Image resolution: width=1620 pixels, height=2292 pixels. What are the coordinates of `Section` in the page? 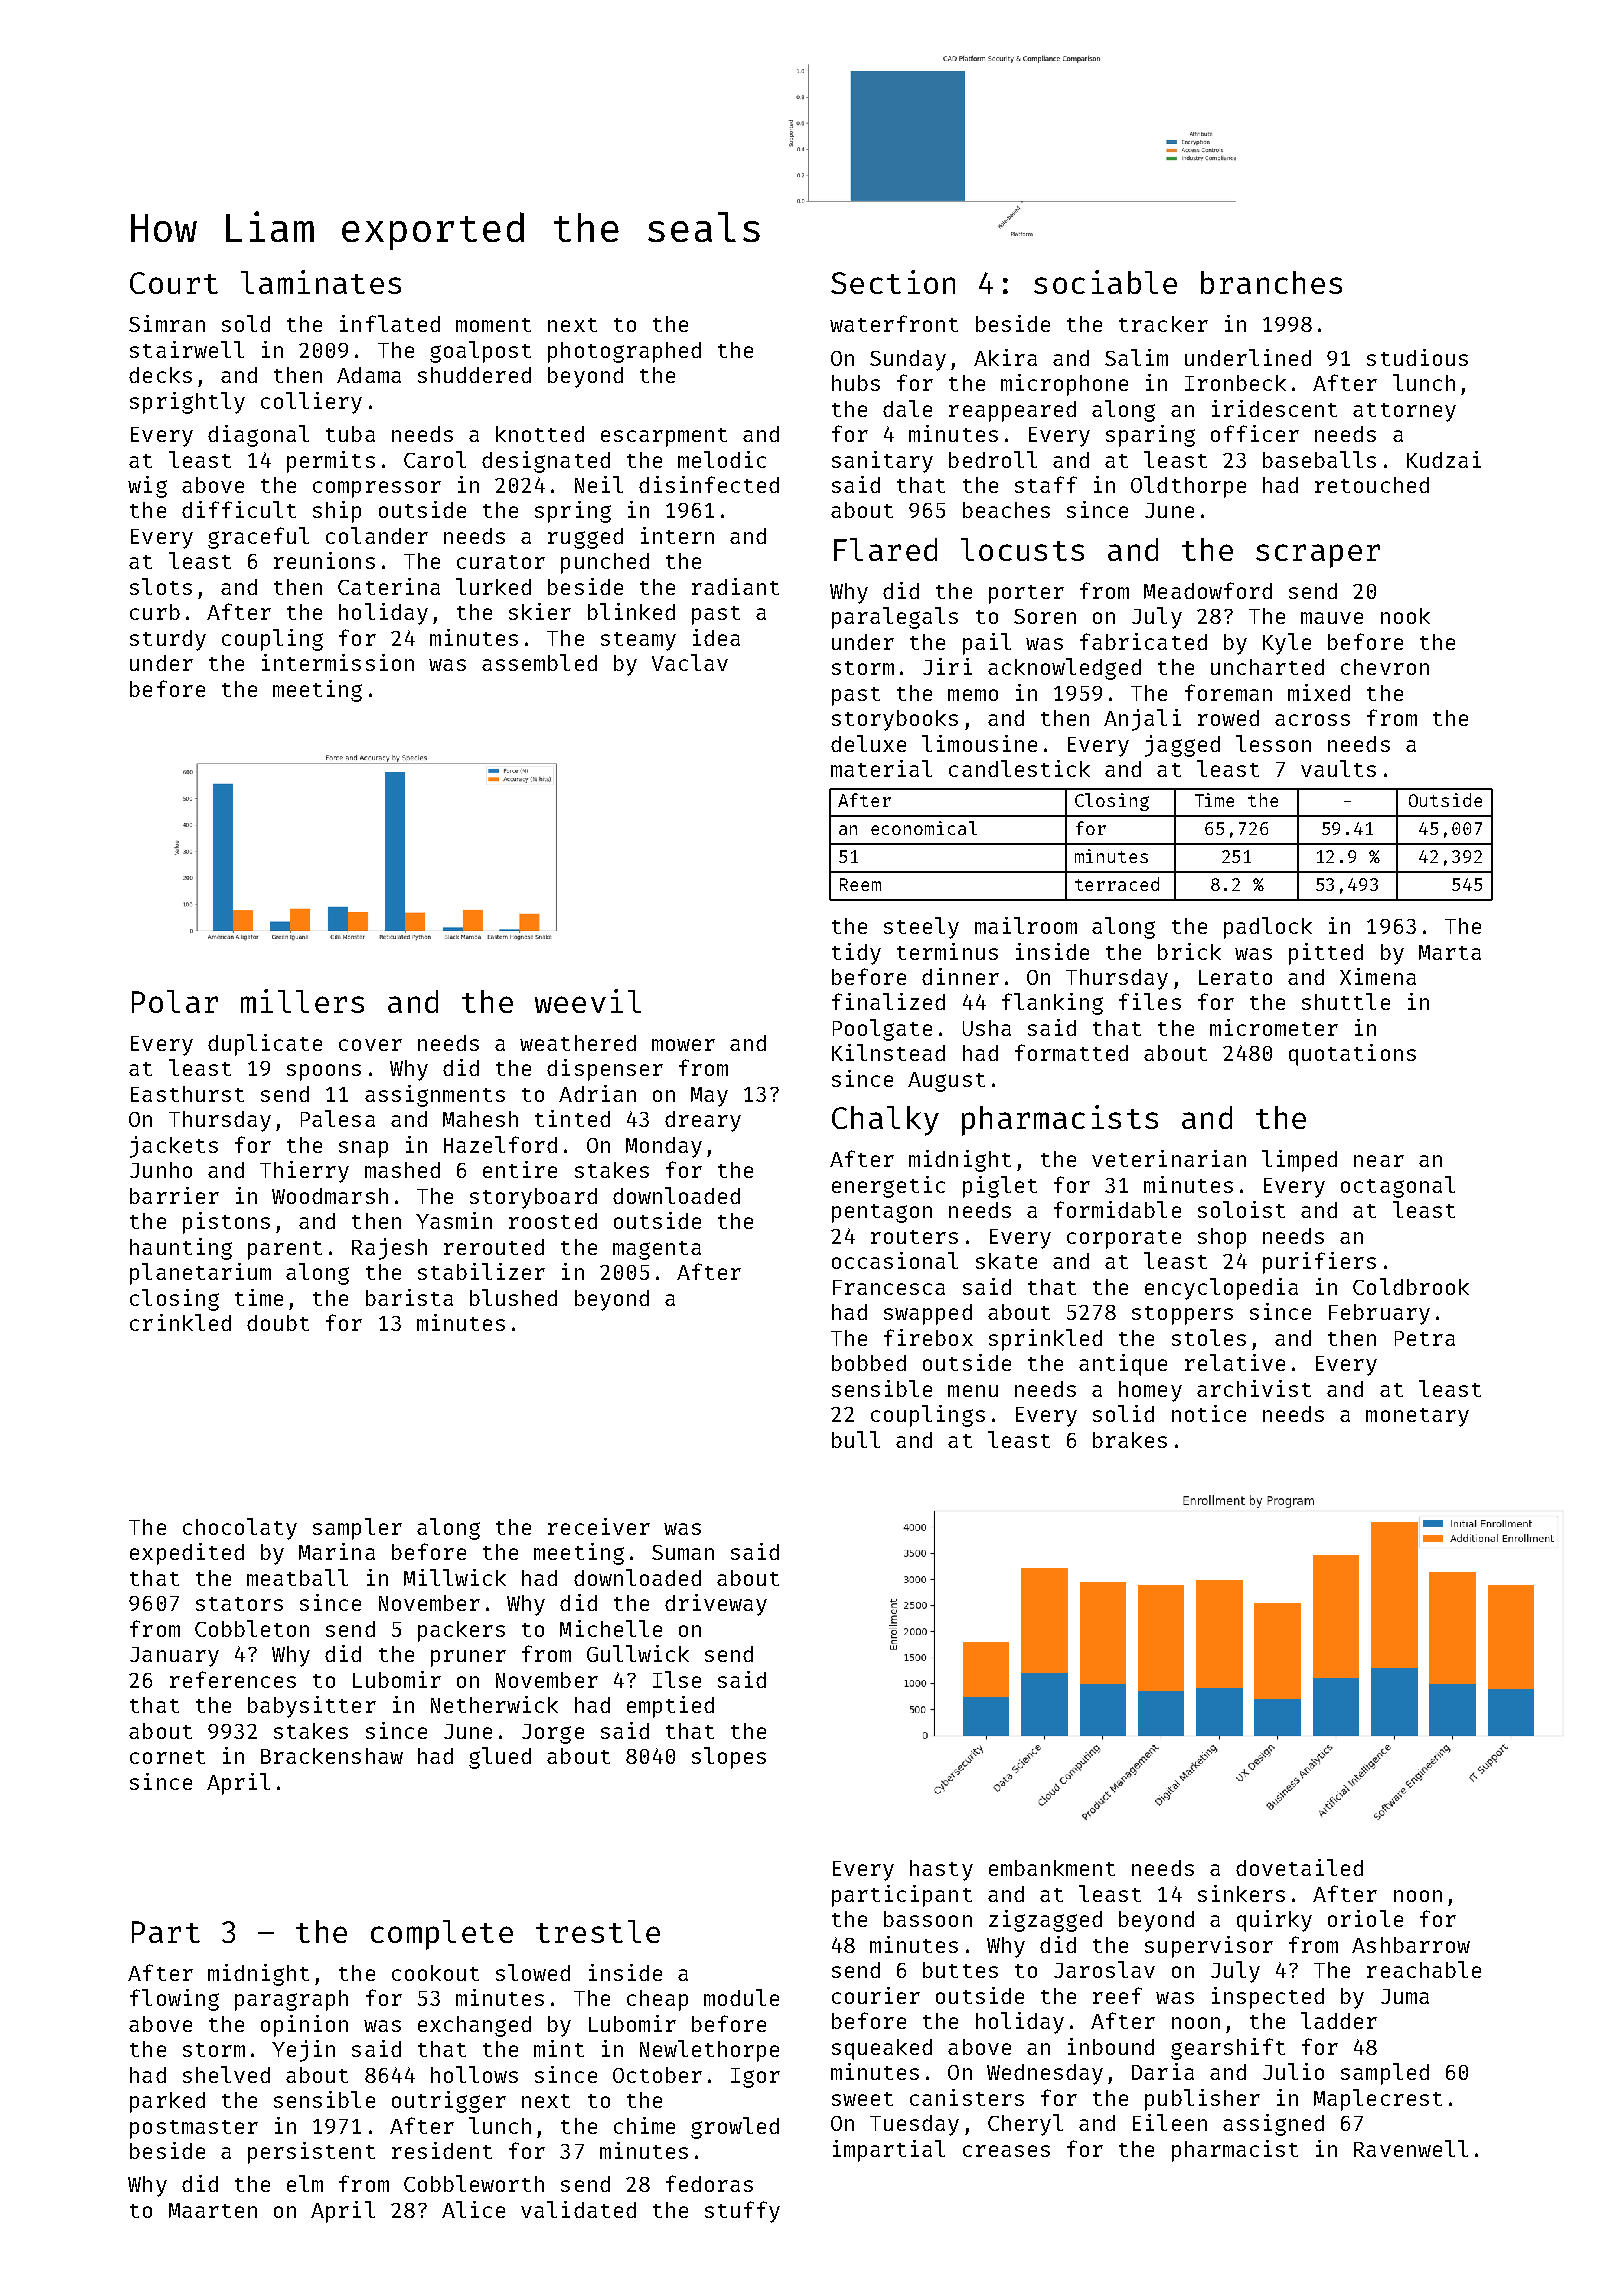 It's located at (893, 282).
